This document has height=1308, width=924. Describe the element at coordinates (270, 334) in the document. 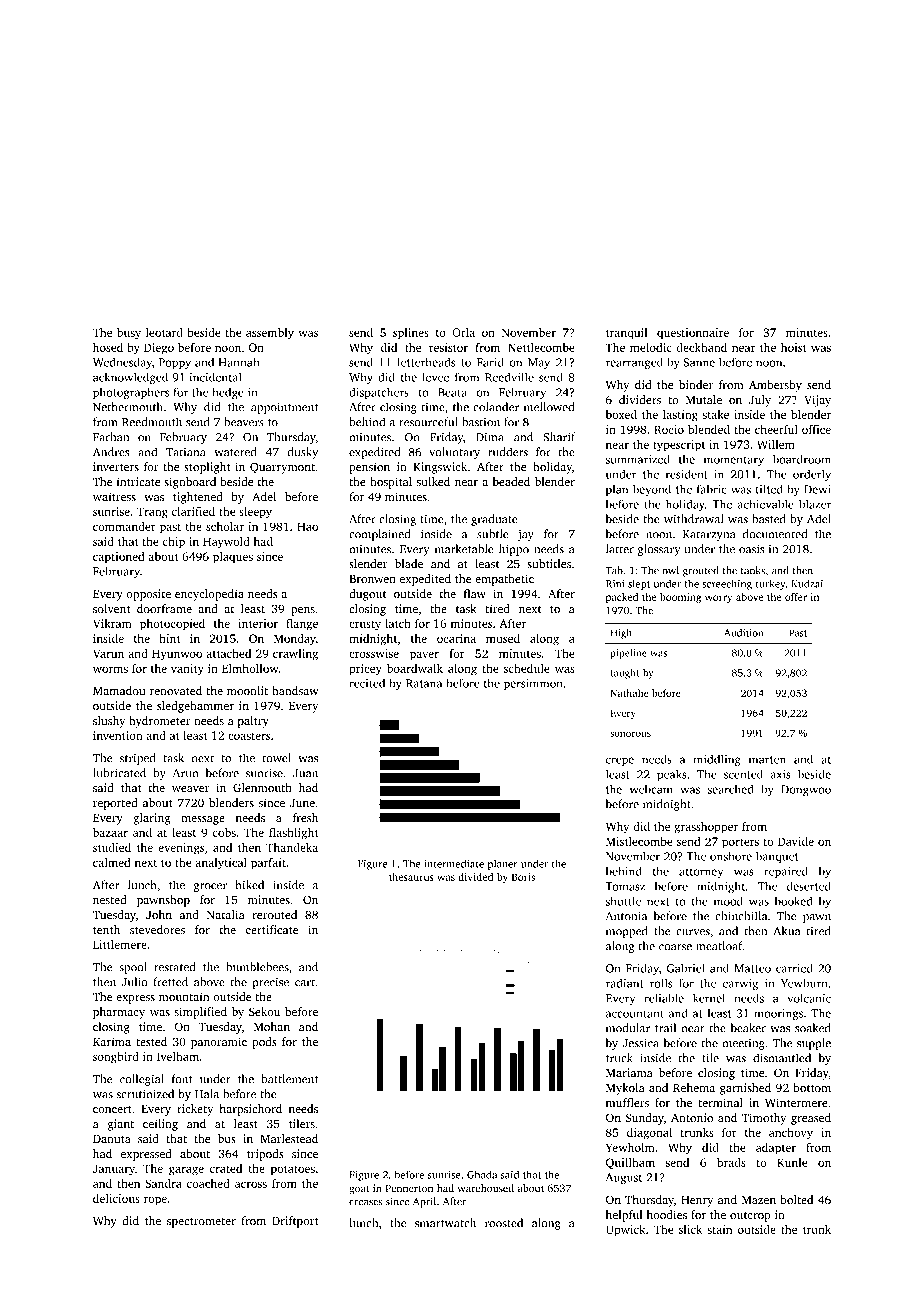

I see `assembly` at that location.
